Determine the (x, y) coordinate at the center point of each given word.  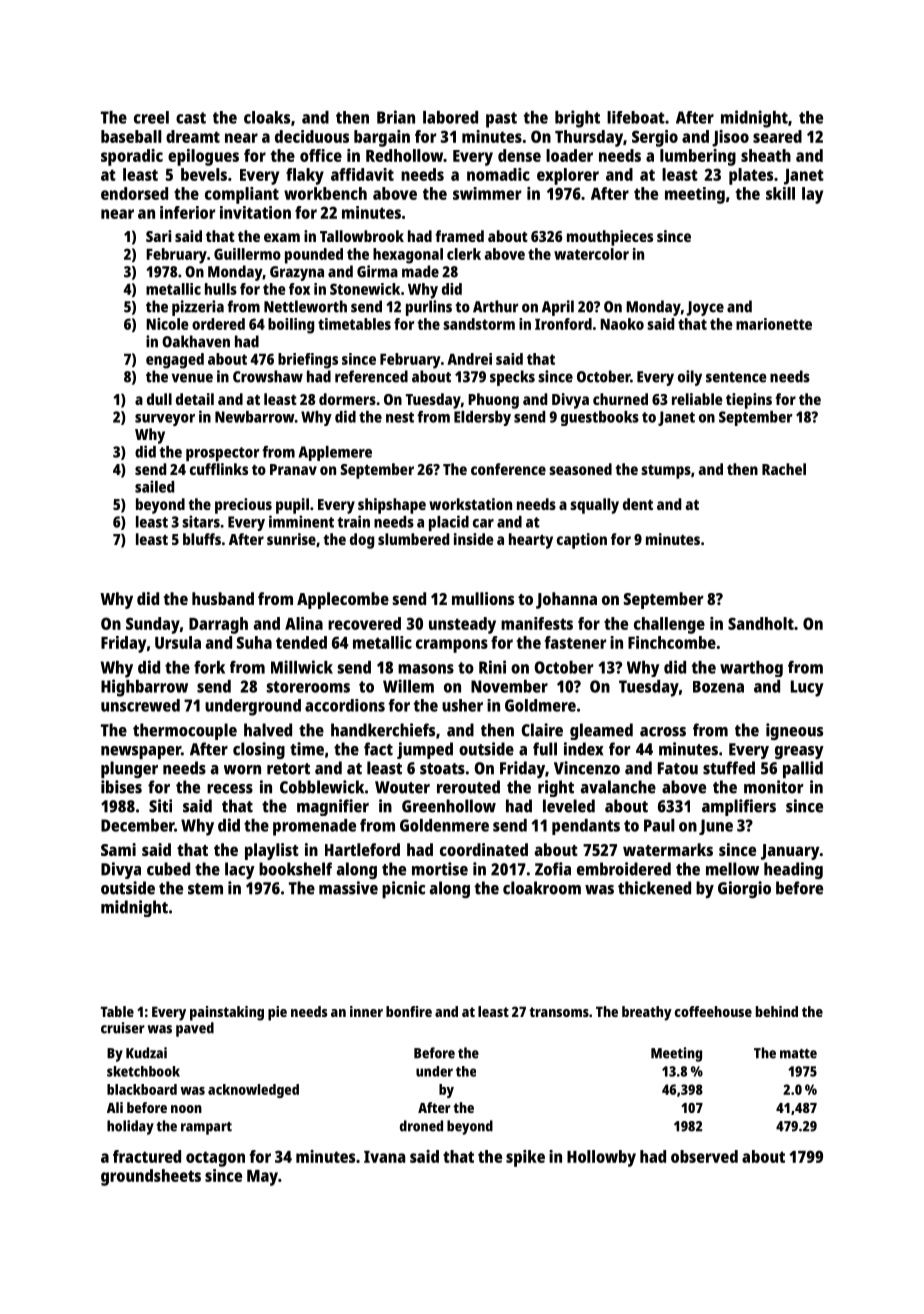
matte (798, 1054)
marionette (774, 324)
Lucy (807, 688)
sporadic (132, 157)
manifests (537, 623)
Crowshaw (268, 376)
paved (195, 1029)
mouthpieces (610, 238)
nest (400, 417)
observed (704, 1156)
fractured (147, 1156)
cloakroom (542, 888)
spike (525, 1158)
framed (459, 236)
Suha (254, 642)
